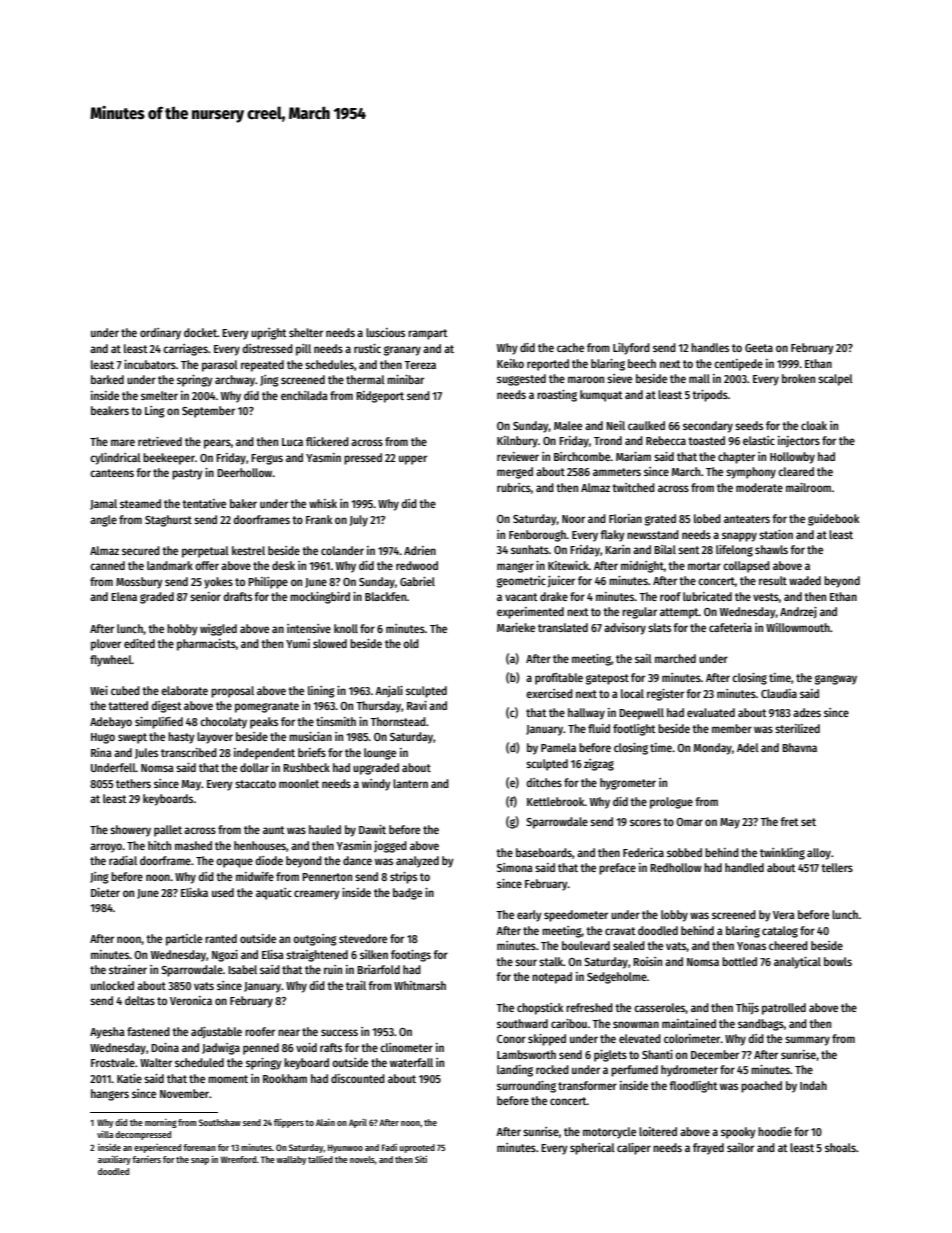 The width and height of the image is (952, 1233). I want to click on sobbed, so click(684, 852).
